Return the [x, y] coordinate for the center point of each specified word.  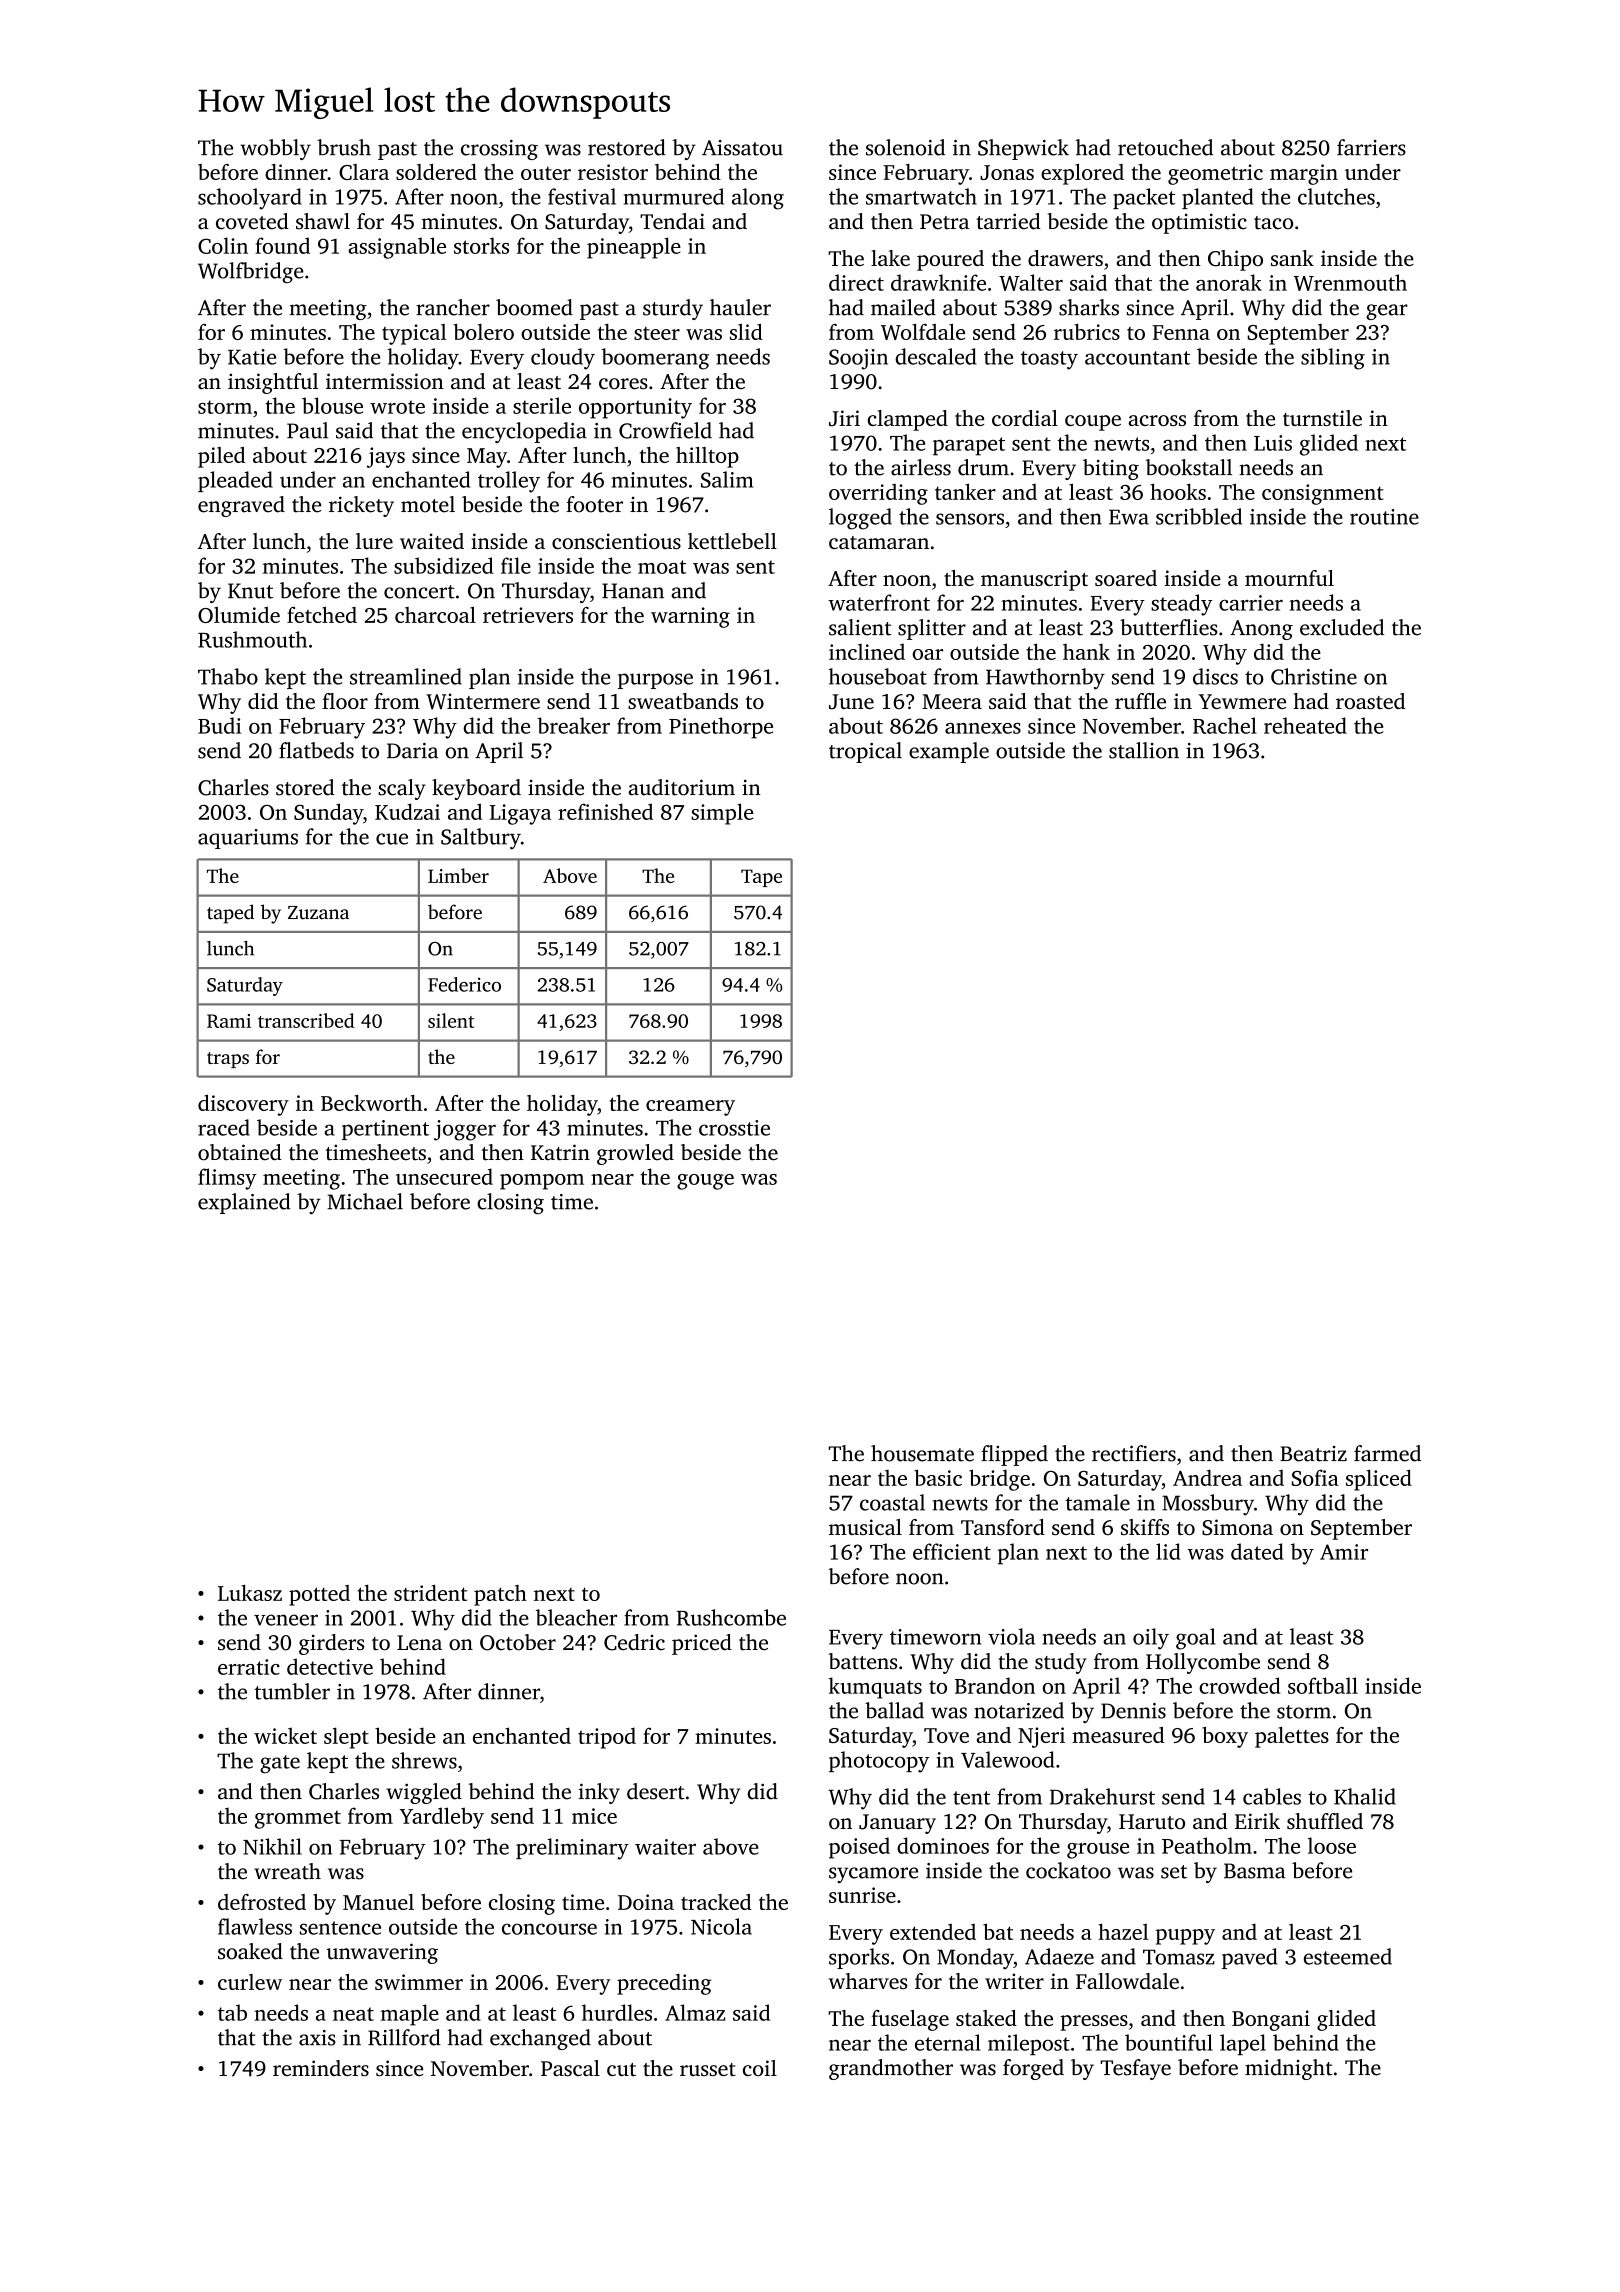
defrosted [262, 1902]
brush [344, 147]
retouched [1165, 147]
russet [708, 2069]
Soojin [858, 359]
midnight [1289, 2069]
